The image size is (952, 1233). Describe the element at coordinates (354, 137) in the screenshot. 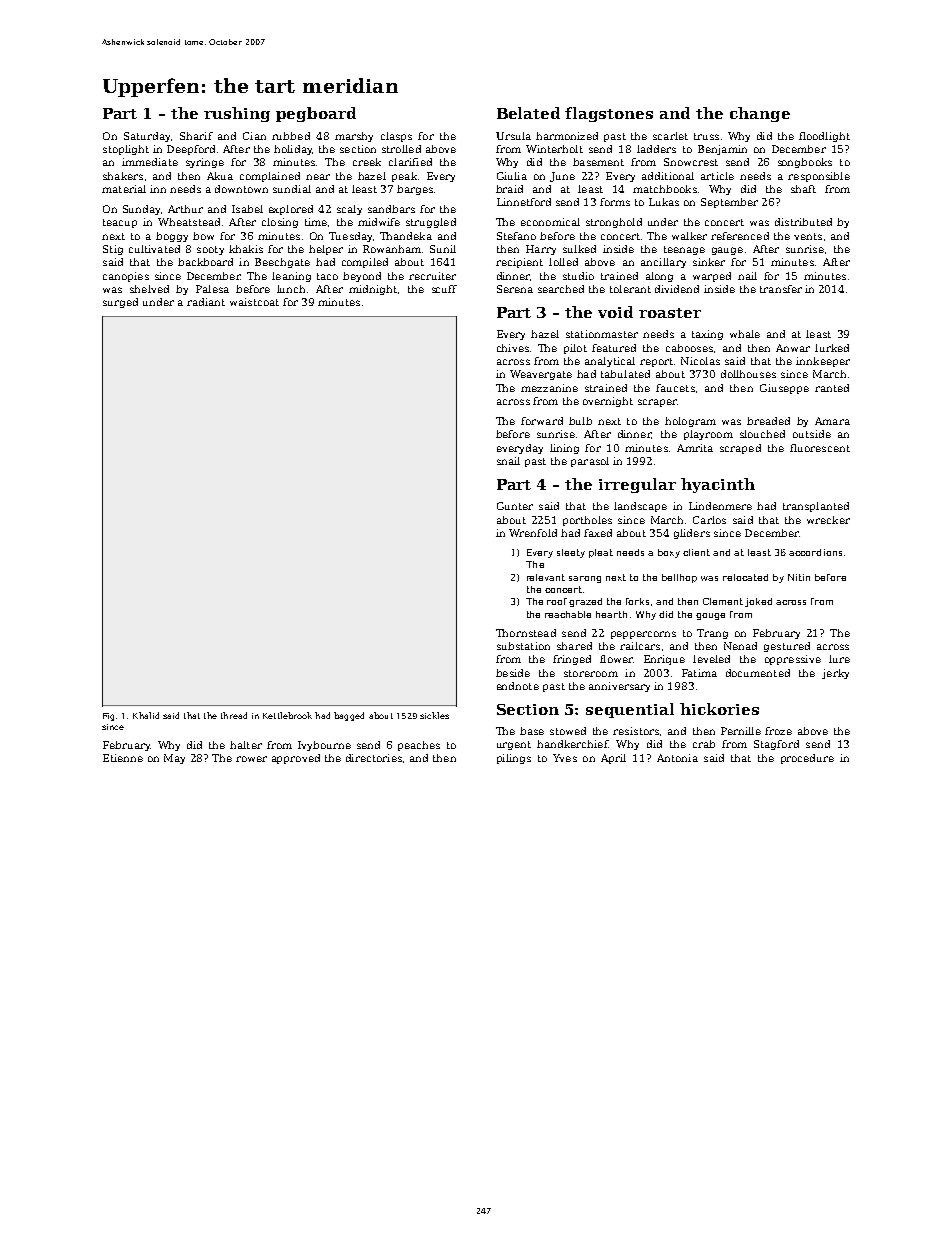

I see `marshy` at that location.
